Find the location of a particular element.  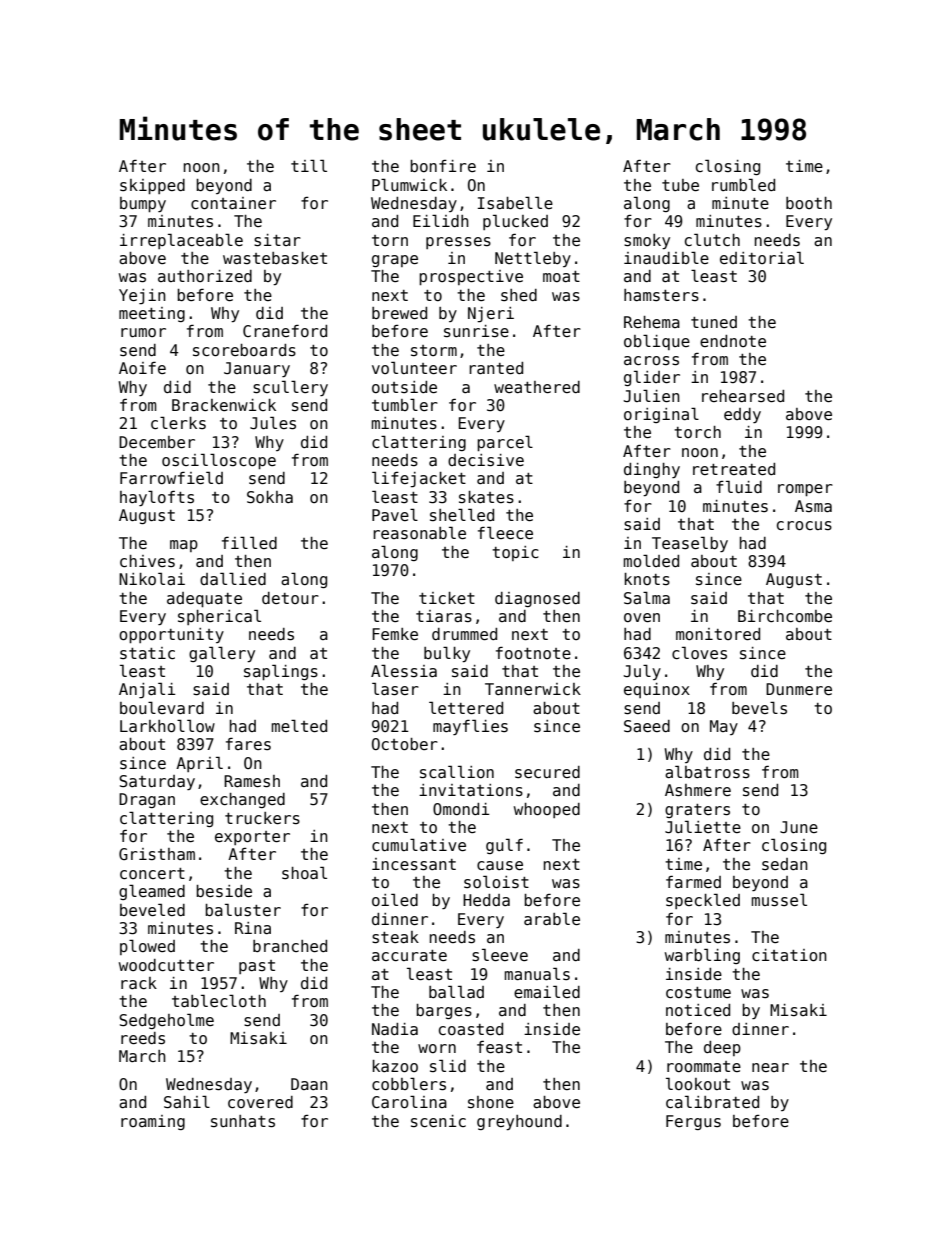

bulky is located at coordinates (447, 654).
